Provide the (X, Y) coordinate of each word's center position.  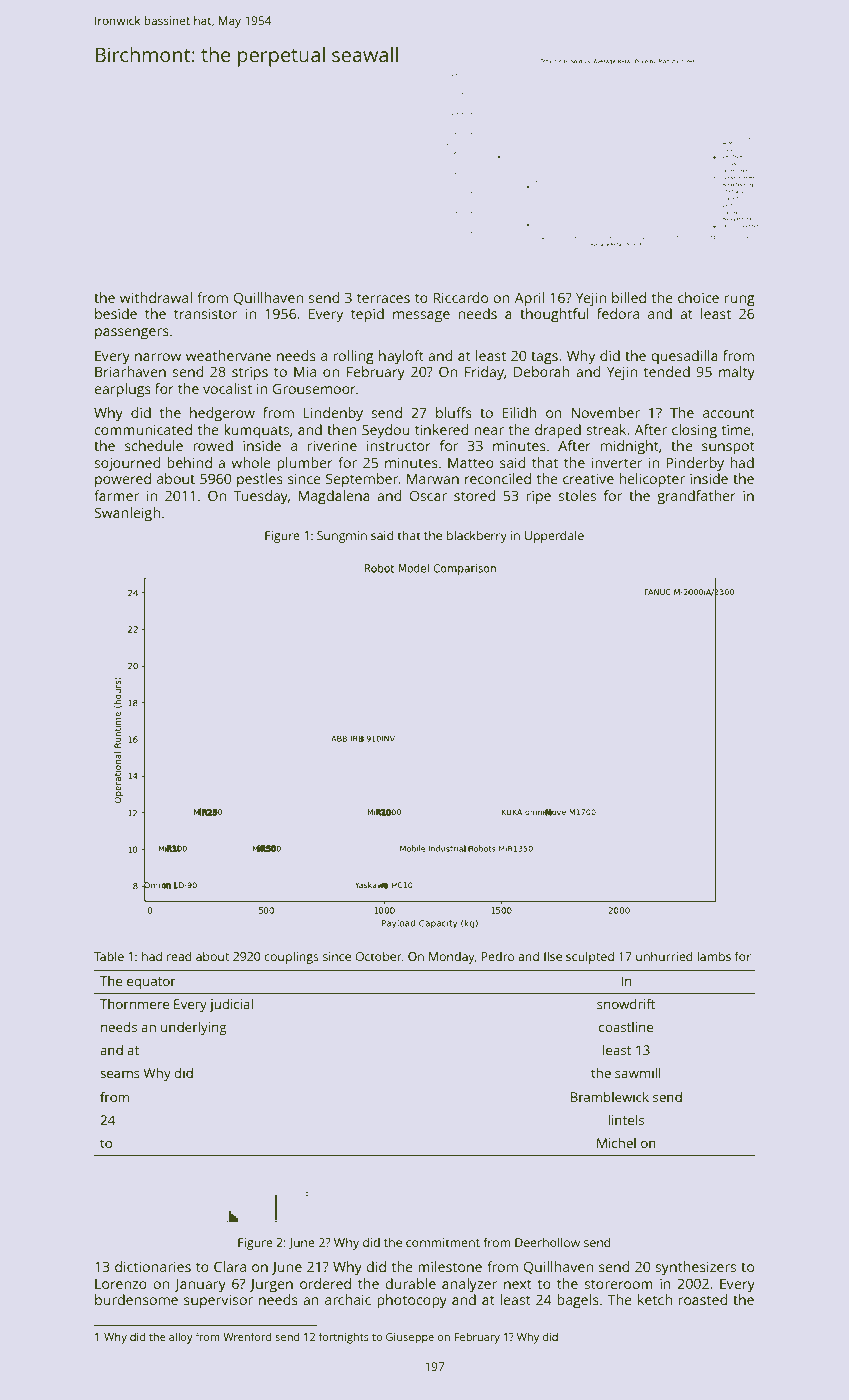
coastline (626, 1027)
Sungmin (342, 537)
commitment (443, 1242)
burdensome (136, 1299)
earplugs (122, 390)
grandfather (696, 497)
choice (698, 297)
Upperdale (554, 536)
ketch (655, 1299)
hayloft (401, 357)
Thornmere (134, 1004)
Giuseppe (410, 1338)
